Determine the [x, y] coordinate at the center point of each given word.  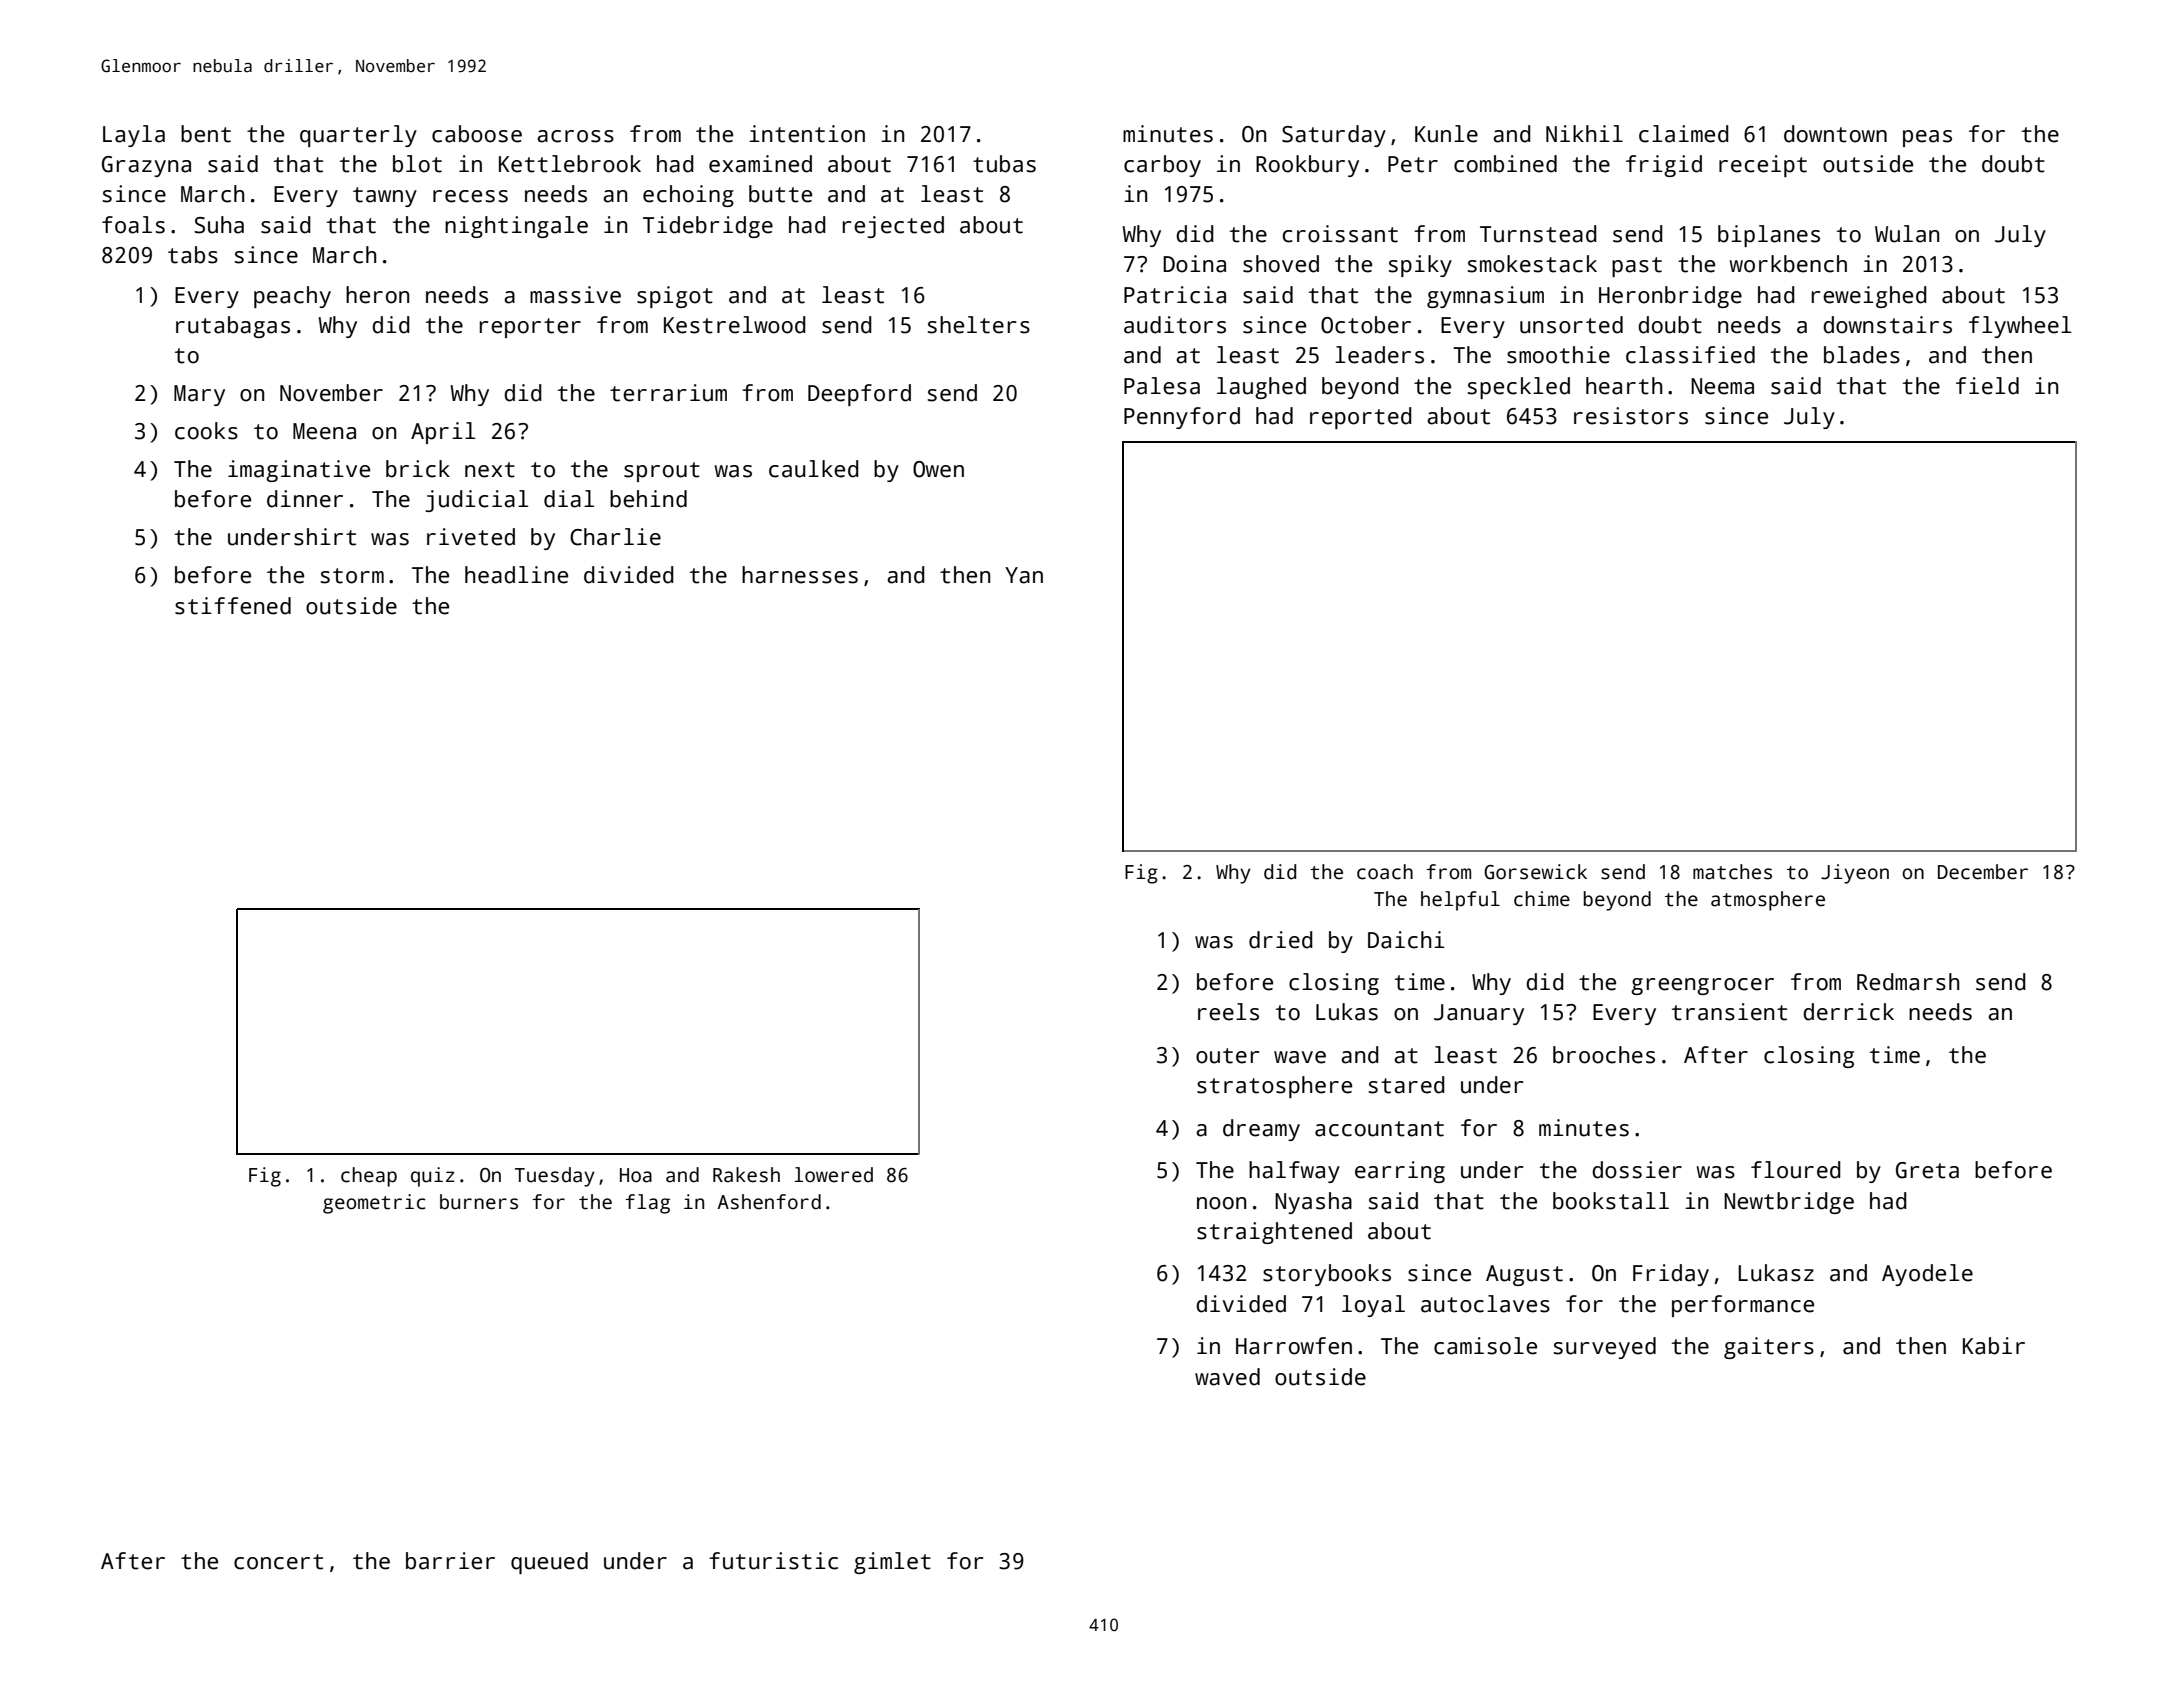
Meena [324, 431]
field [1987, 386]
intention [807, 134]
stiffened [233, 606]
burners [479, 1202]
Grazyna [146, 166]
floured [1796, 1170]
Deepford [859, 395]
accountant [1379, 1129]
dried [1281, 940]
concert [278, 1562]
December [1983, 872]
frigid [1664, 166]
